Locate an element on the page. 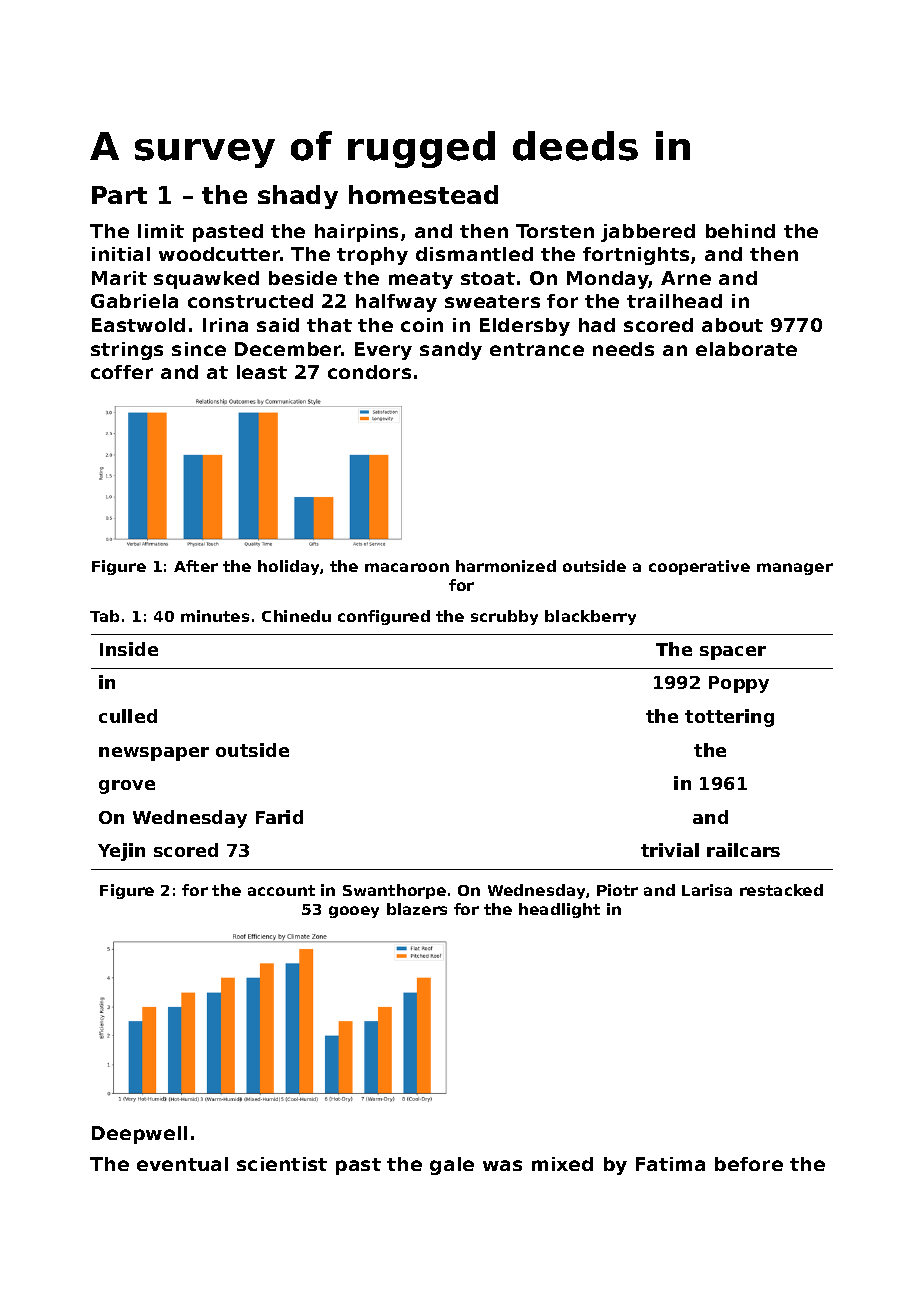 The width and height of the page is (924, 1314). elaborate is located at coordinates (746, 349).
